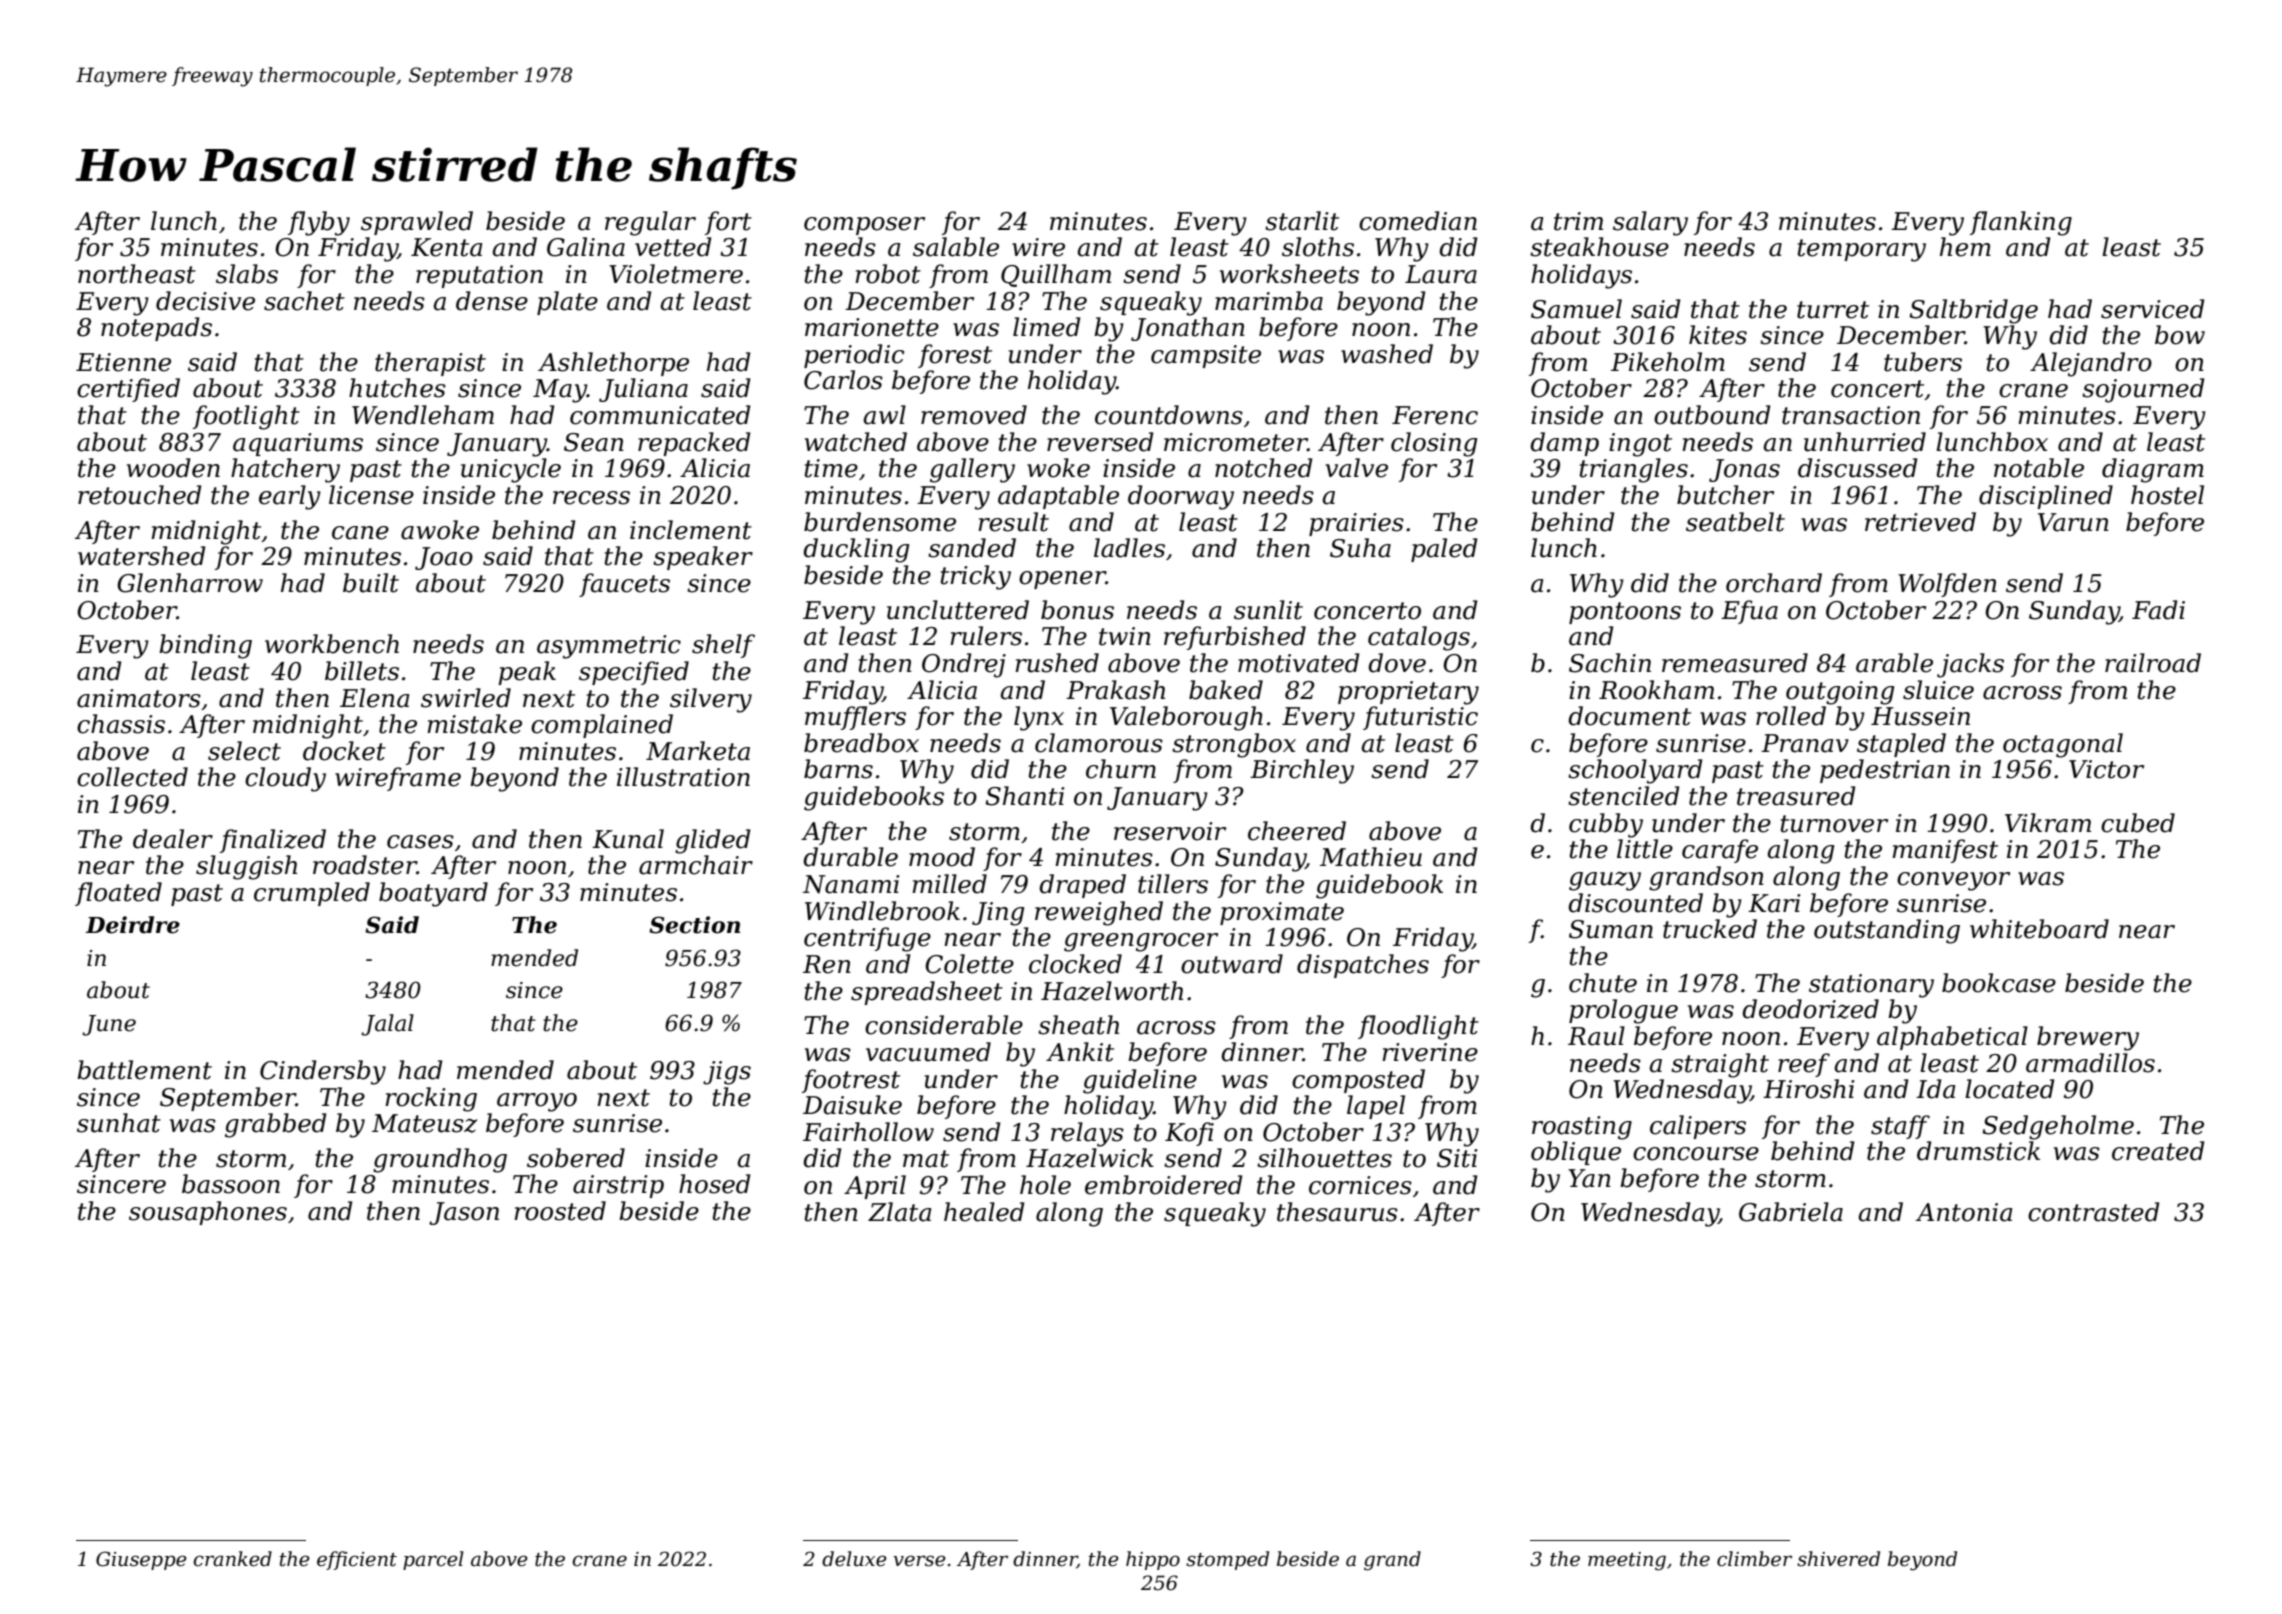 The width and height of the screenshot is (2282, 1614). I want to click on Sedgeholme, so click(2058, 1127).
